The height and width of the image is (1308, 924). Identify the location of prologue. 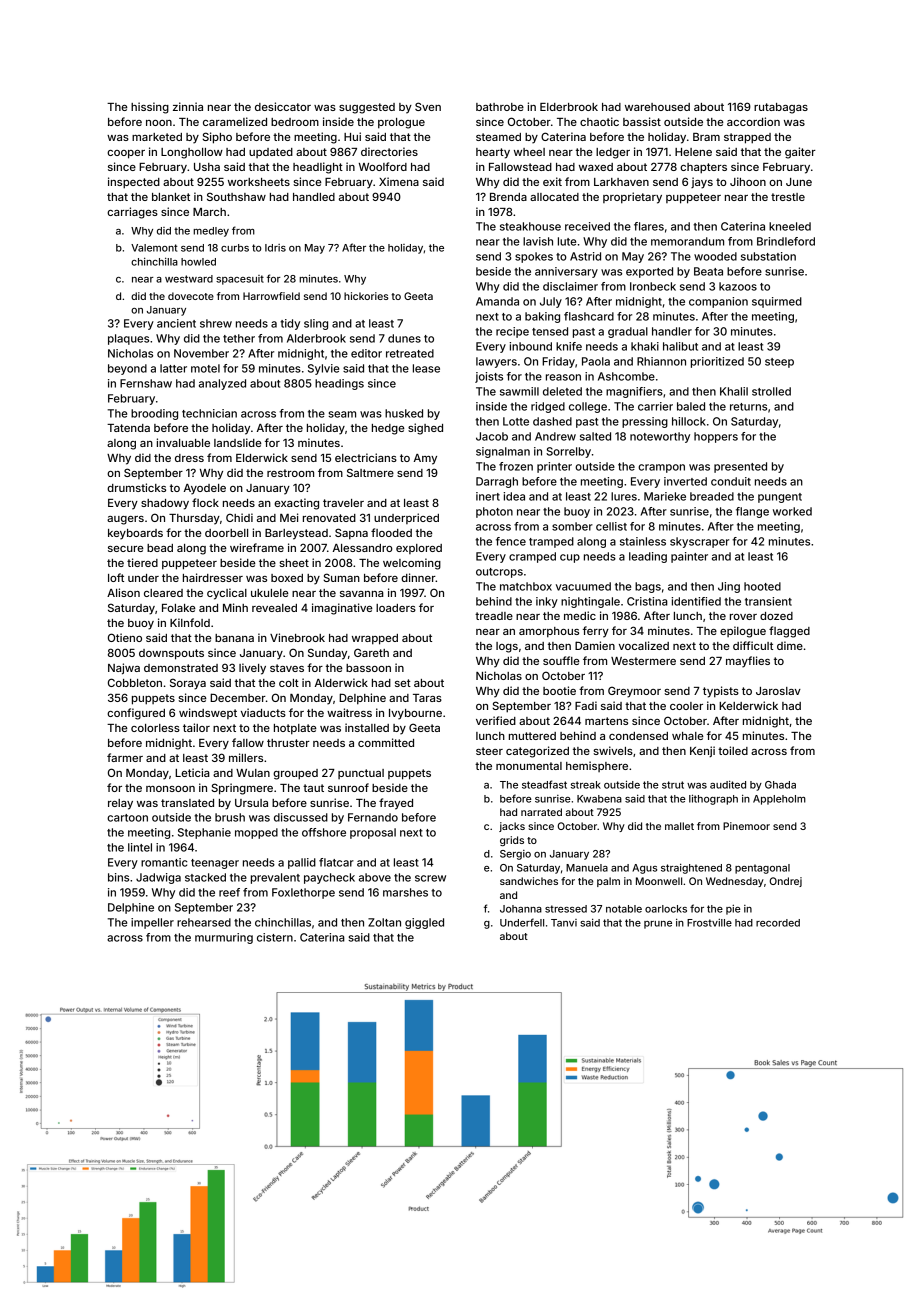
(401, 123).
